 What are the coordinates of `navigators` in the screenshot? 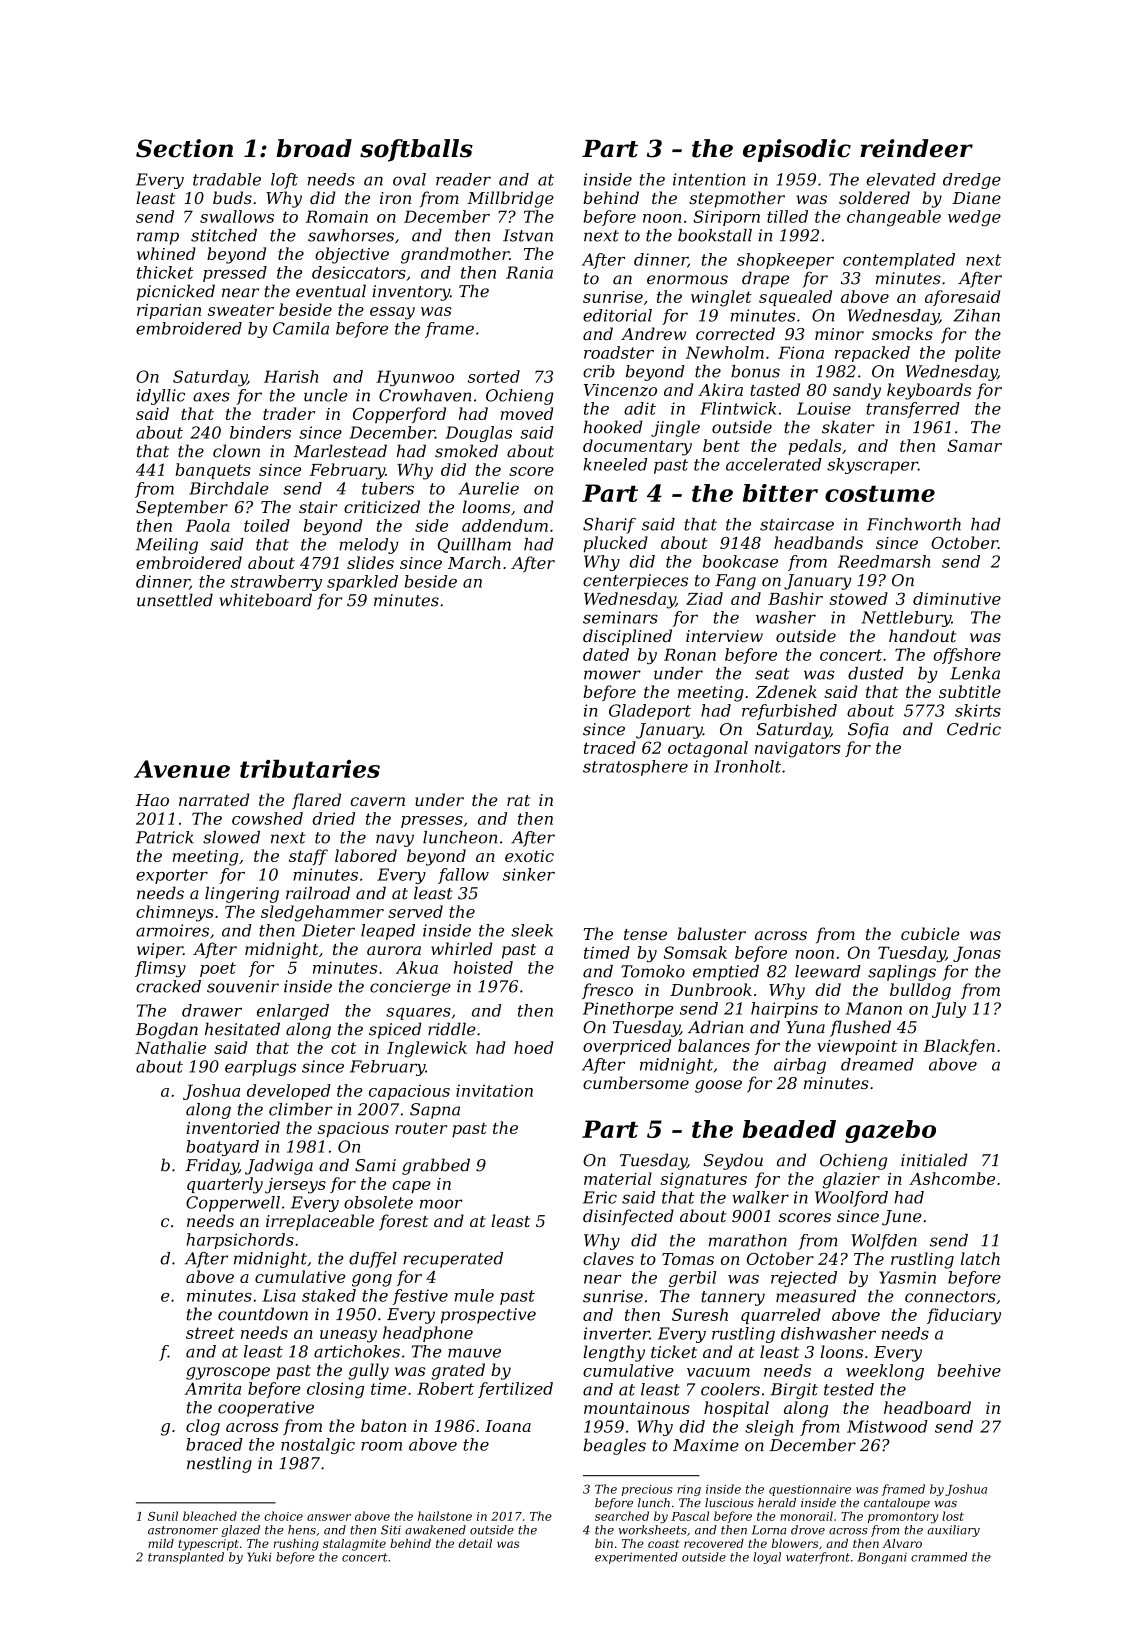 It's located at (798, 750).
